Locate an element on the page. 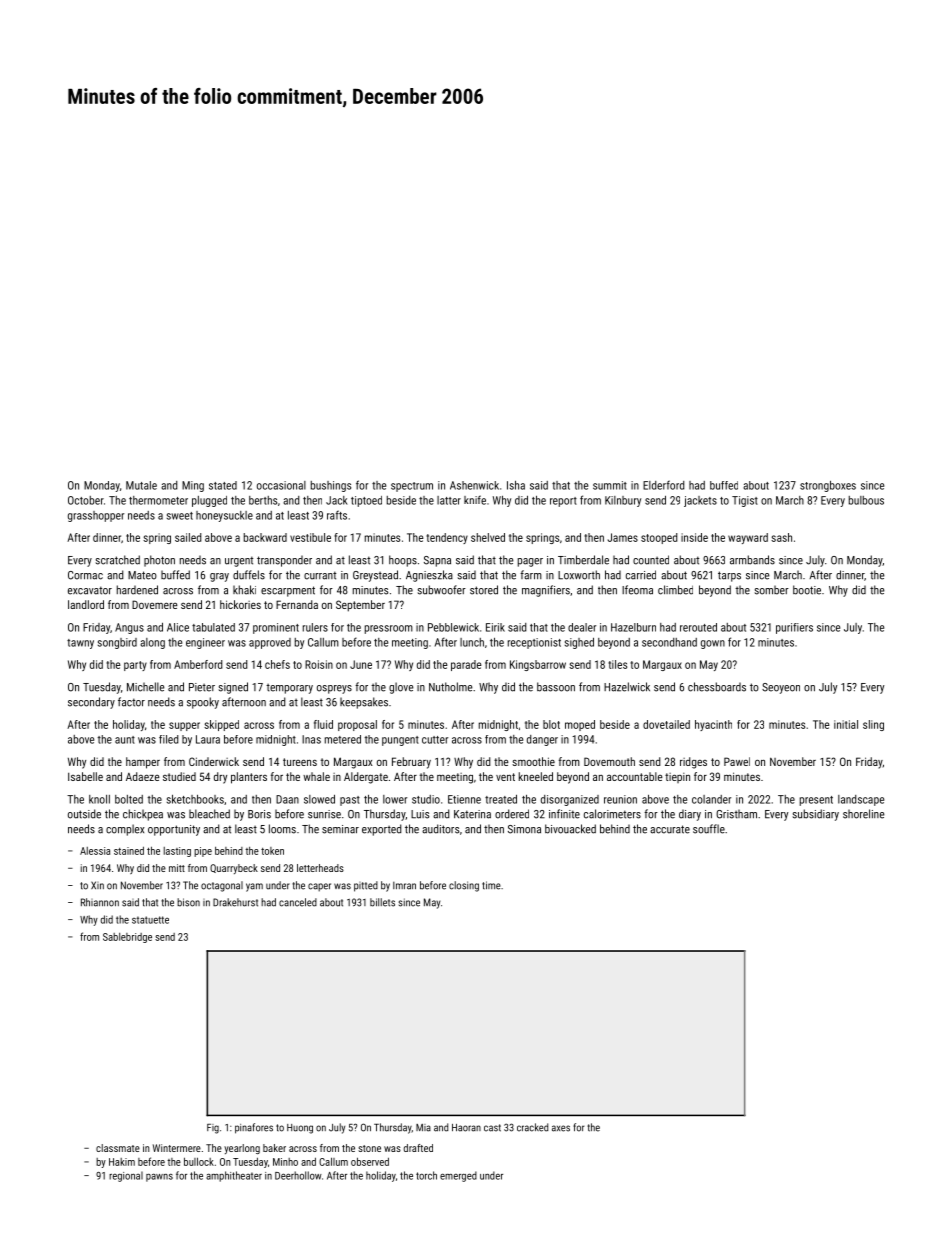  letterheads is located at coordinates (320, 868).
